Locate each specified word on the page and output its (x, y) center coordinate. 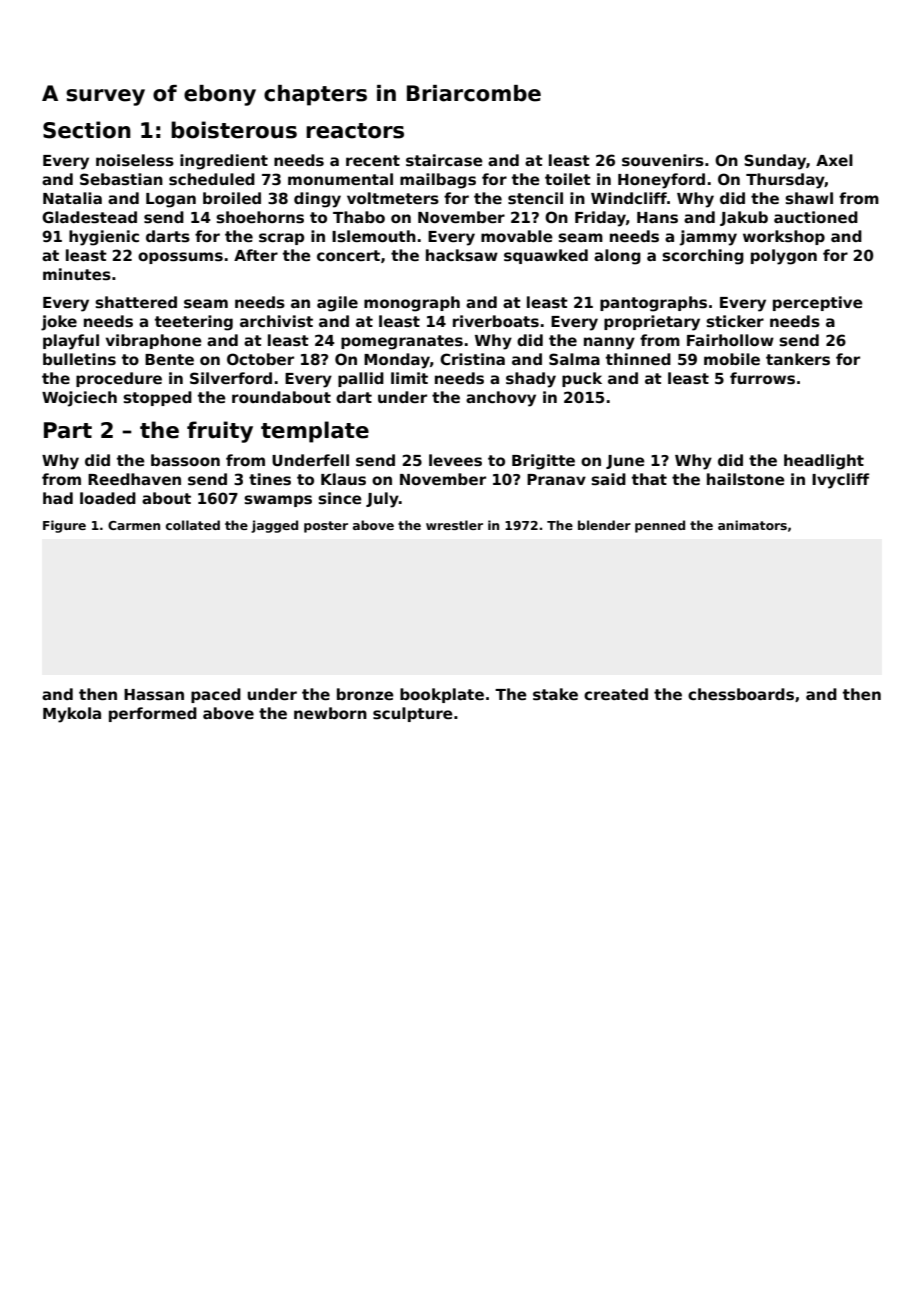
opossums (180, 258)
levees (455, 460)
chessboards (741, 694)
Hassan (154, 695)
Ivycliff (840, 481)
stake (555, 694)
